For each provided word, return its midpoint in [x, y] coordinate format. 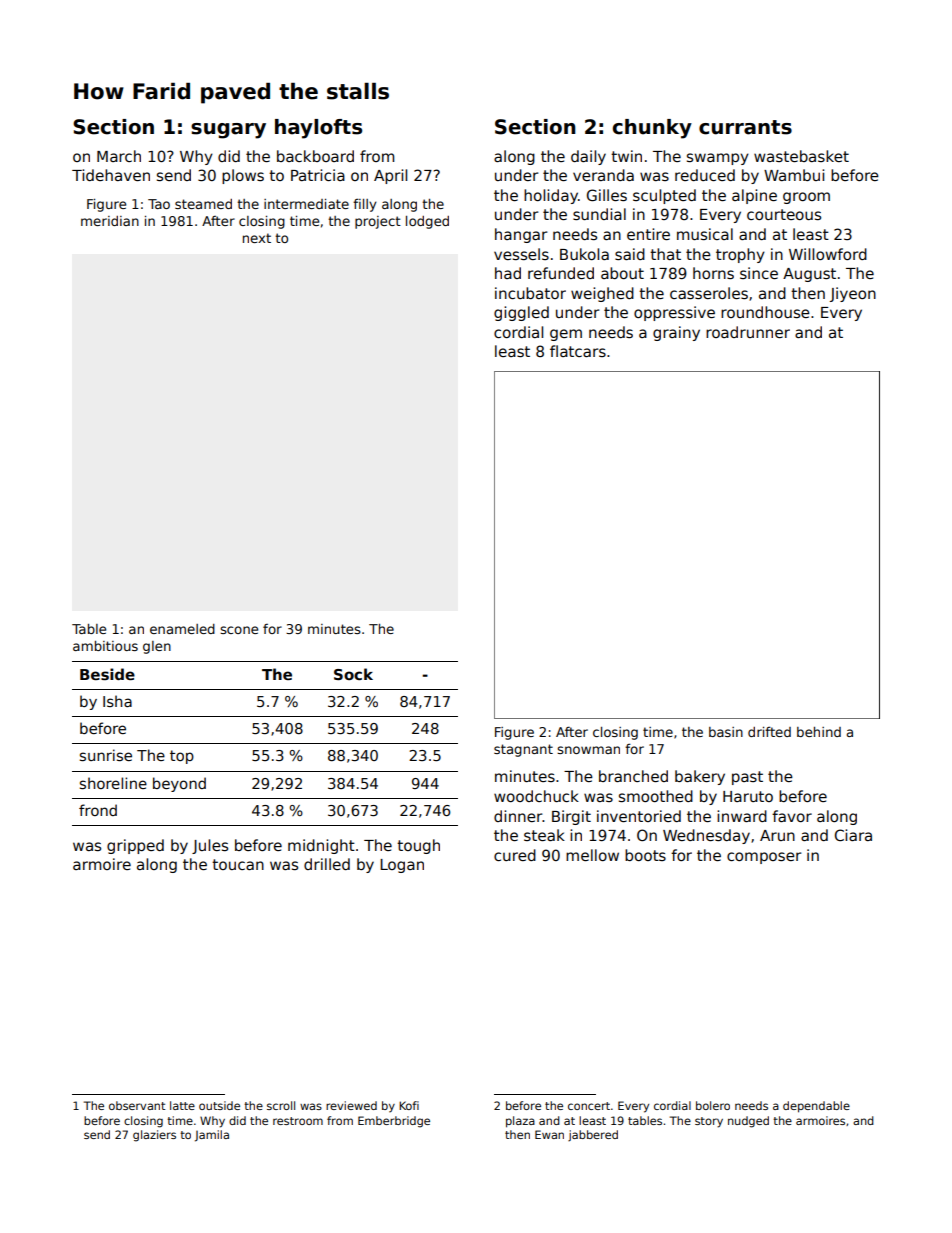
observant [137, 1105]
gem [566, 335]
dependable [816, 1107]
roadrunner [748, 332]
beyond [179, 784]
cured [515, 855]
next [257, 238]
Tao [159, 204]
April [390, 176]
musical [705, 234]
